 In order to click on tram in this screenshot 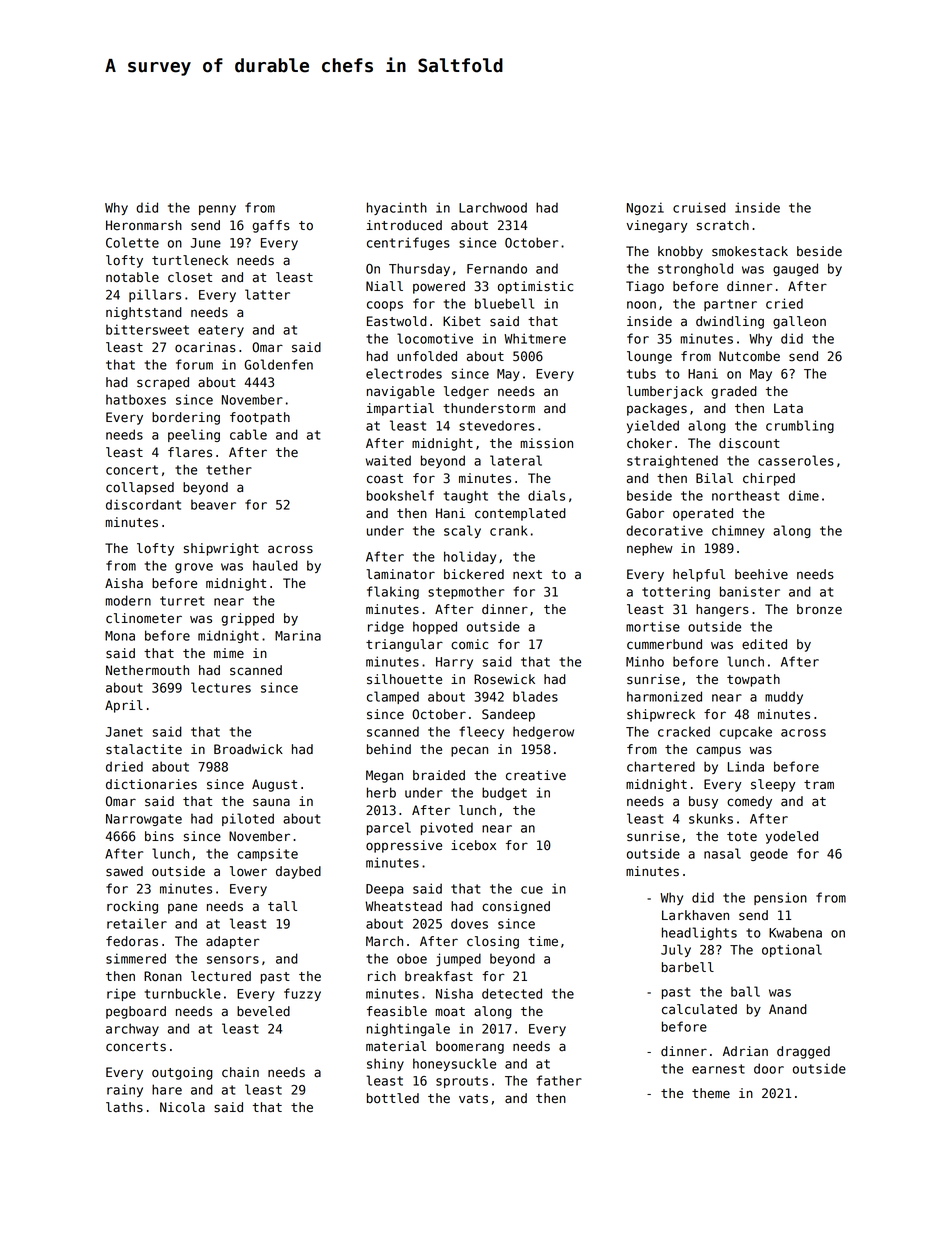, I will do `click(819, 785)`.
